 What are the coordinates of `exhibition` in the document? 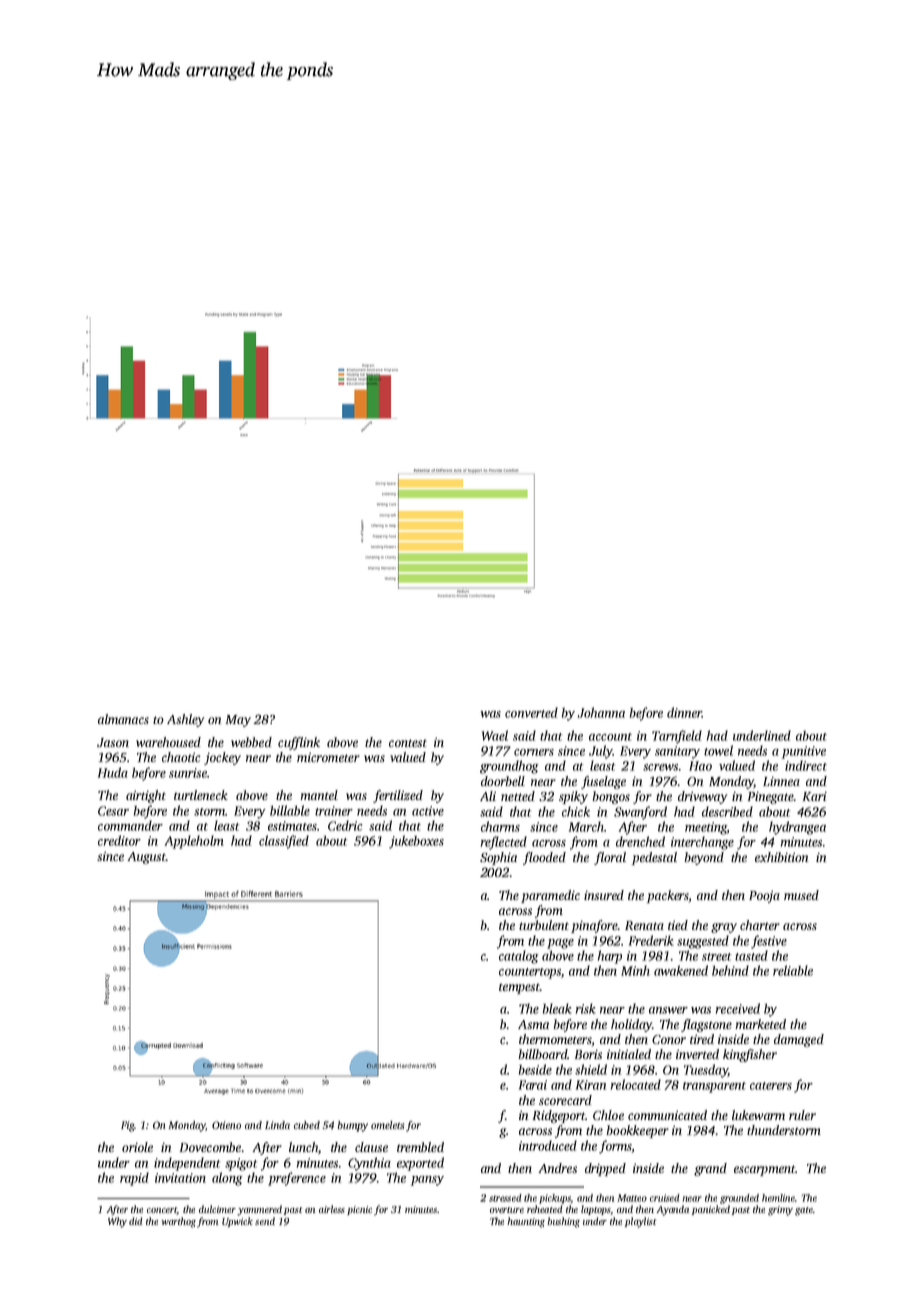 It's located at (781, 857).
